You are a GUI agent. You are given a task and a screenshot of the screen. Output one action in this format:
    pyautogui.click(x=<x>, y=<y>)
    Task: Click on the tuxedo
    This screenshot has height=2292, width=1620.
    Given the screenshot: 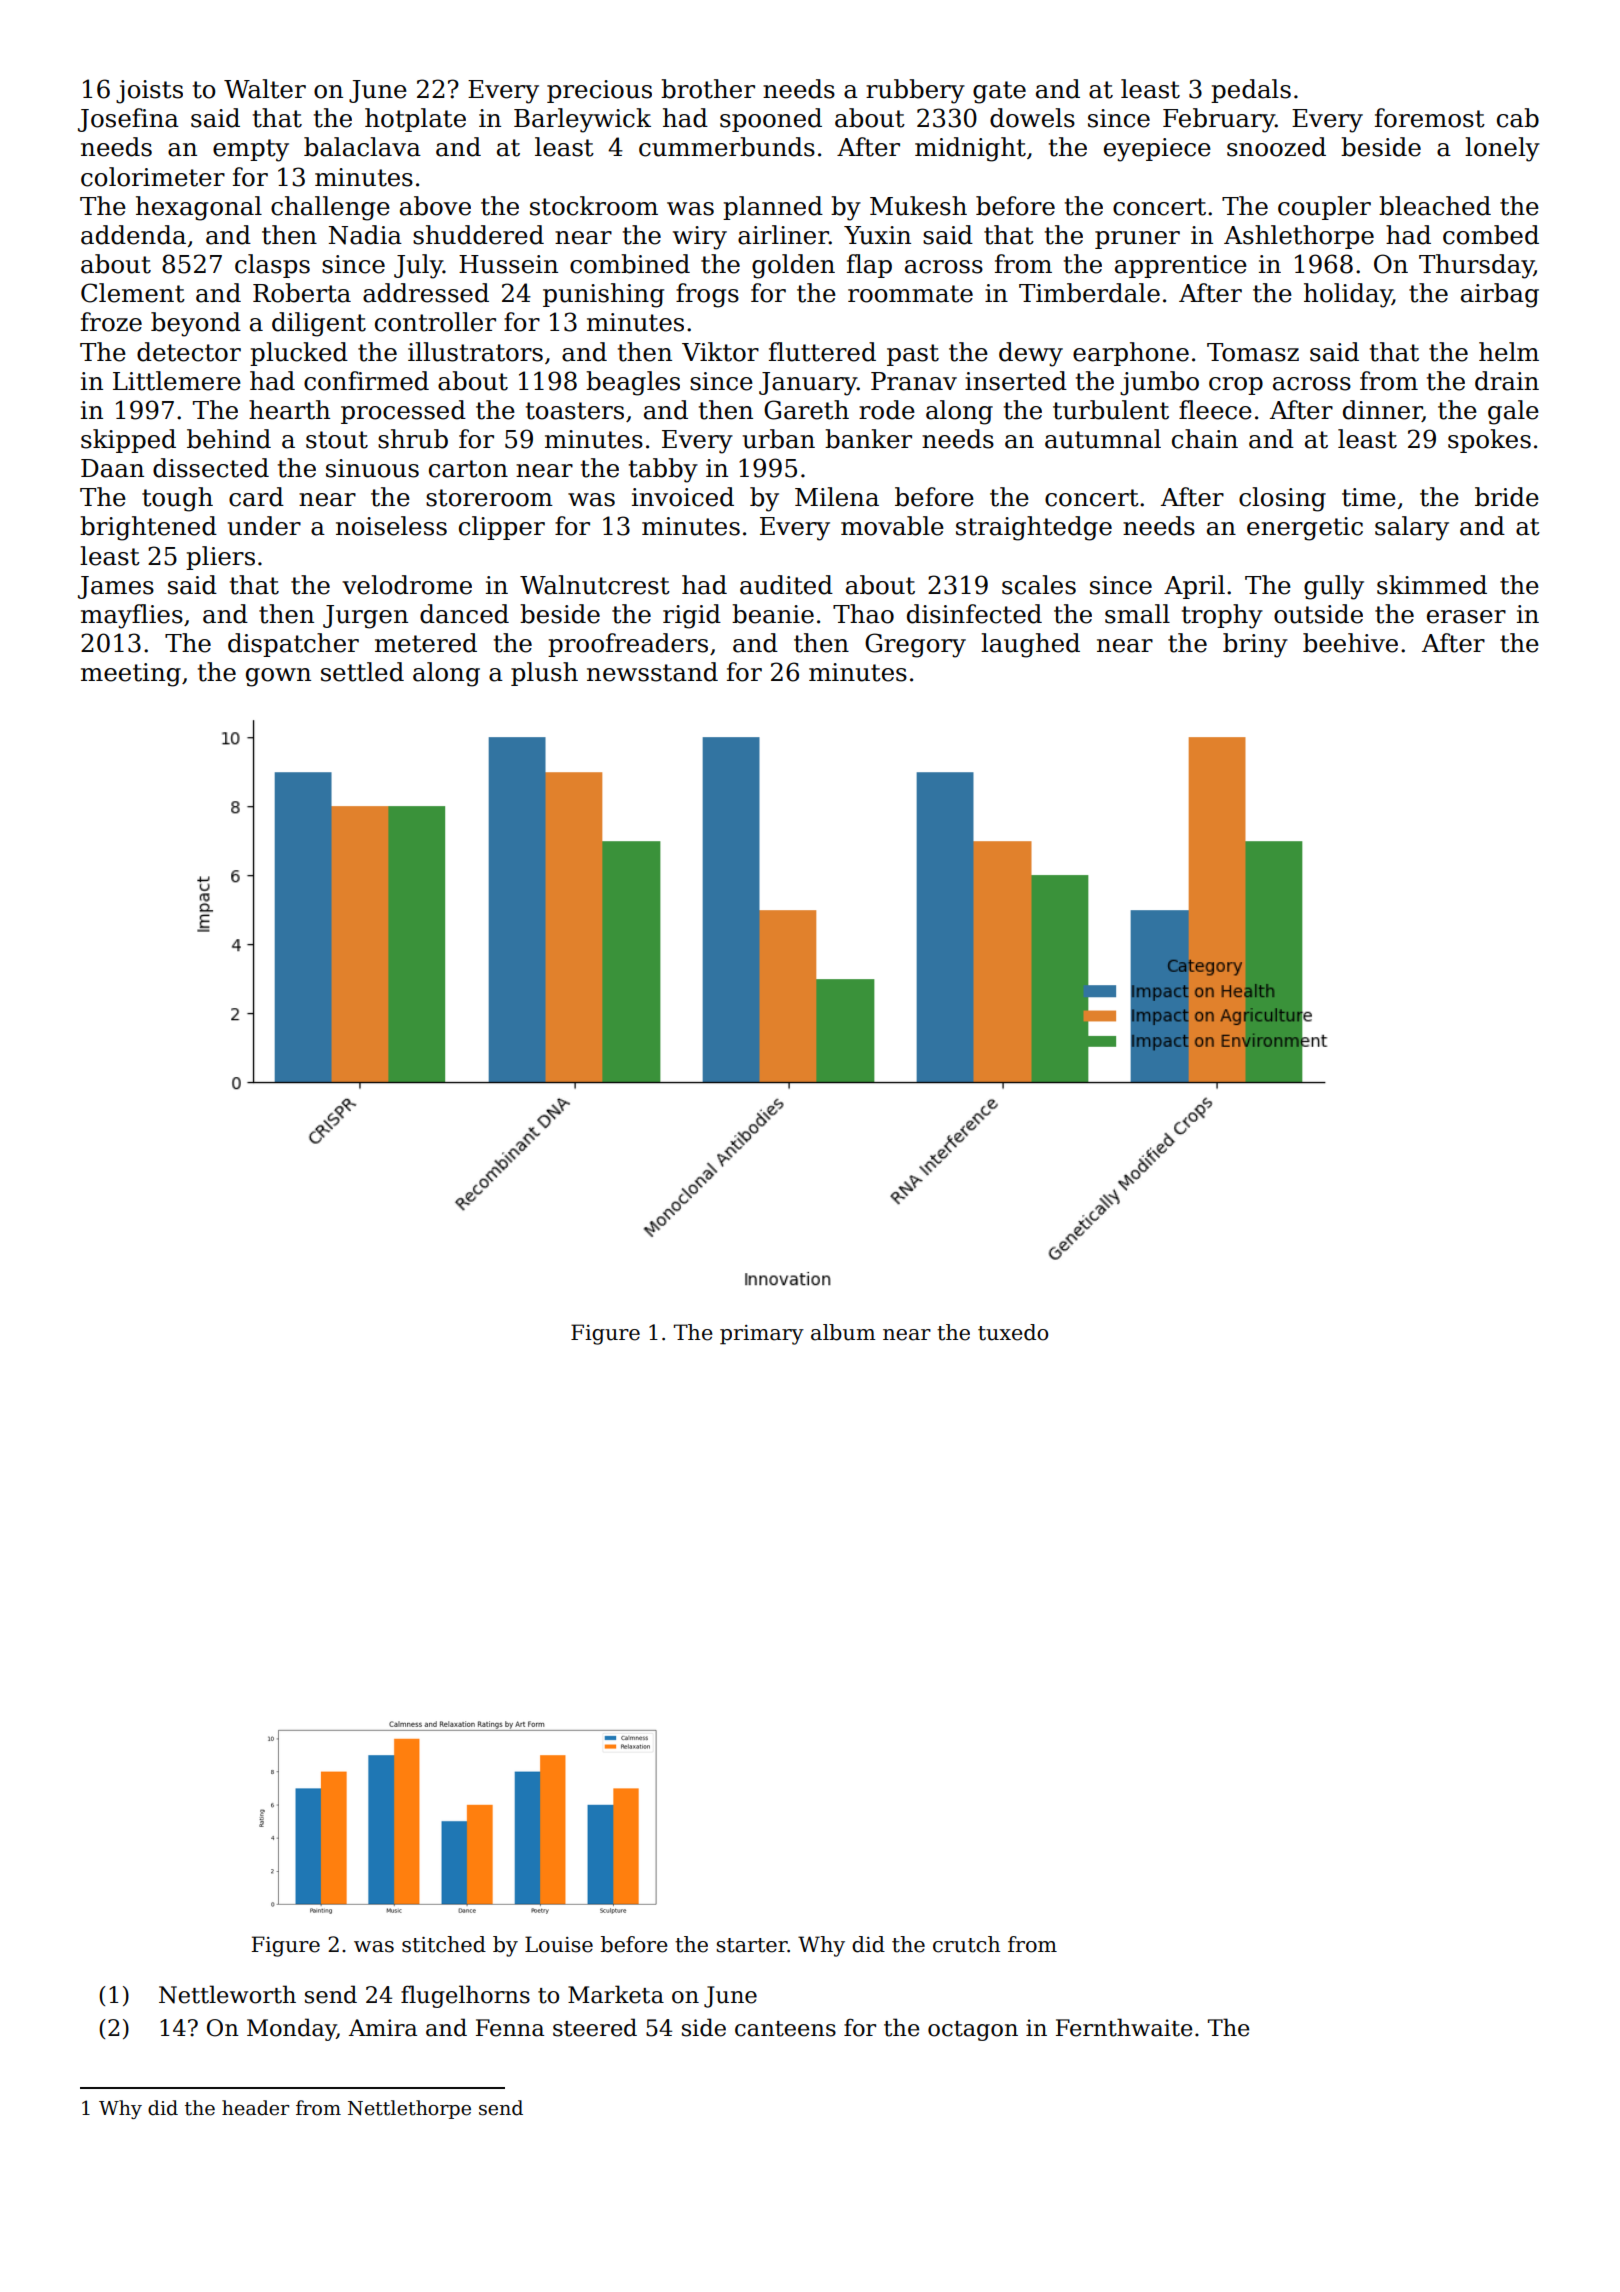 What is the action you would take?
    pyautogui.click(x=1013, y=1332)
